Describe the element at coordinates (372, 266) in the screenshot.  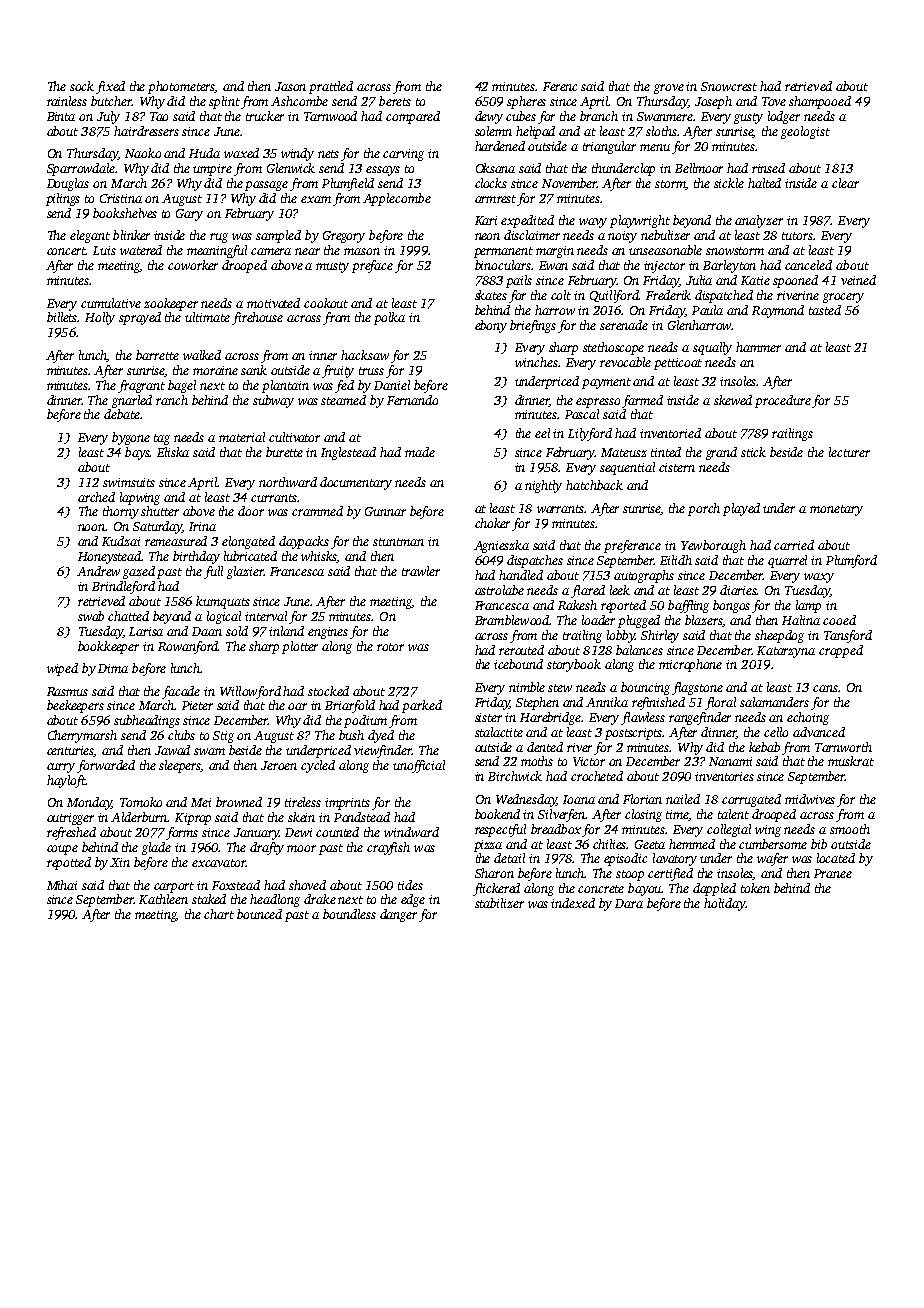
I see `preface` at that location.
